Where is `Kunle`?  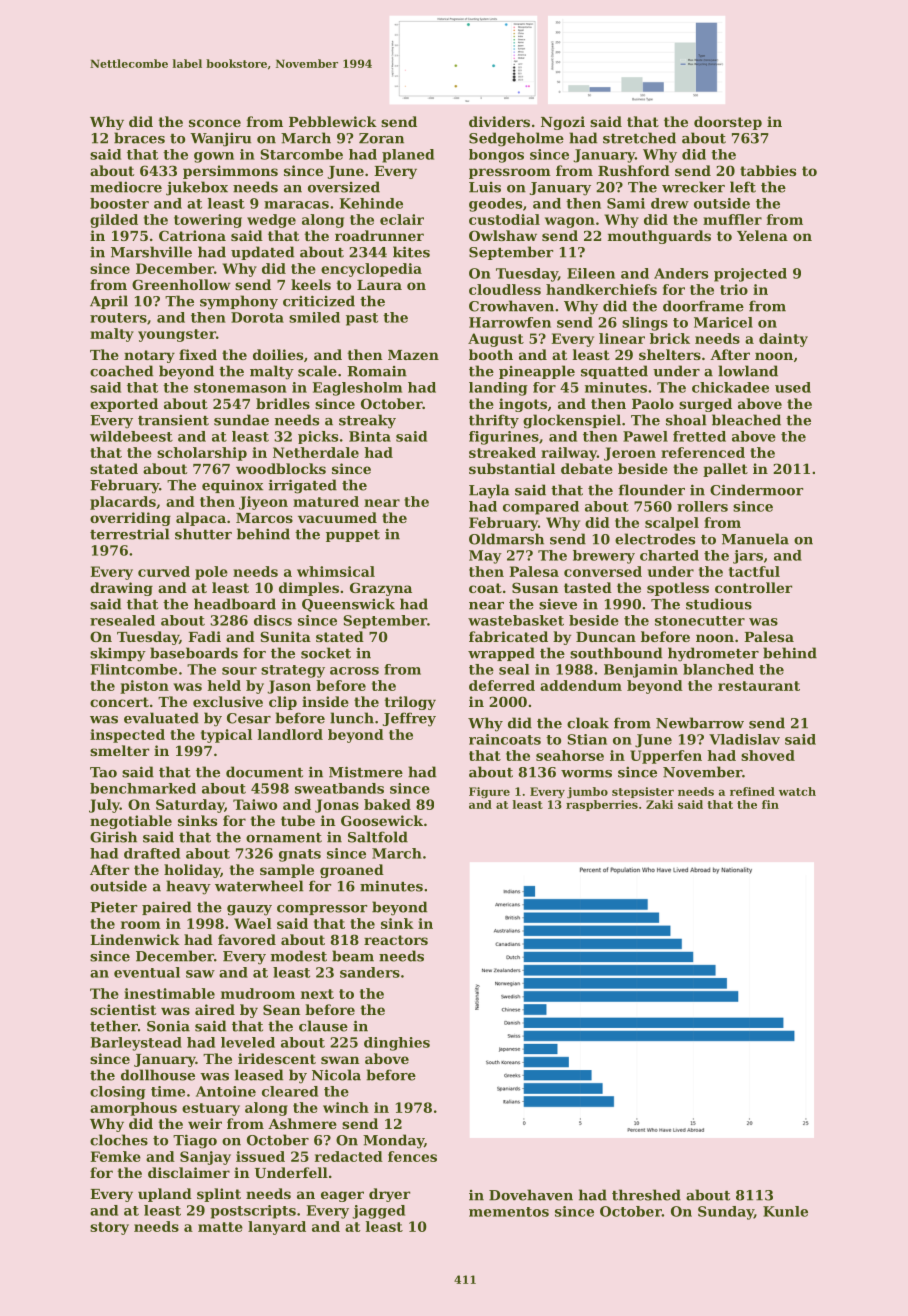 Kunle is located at coordinates (785, 1211).
